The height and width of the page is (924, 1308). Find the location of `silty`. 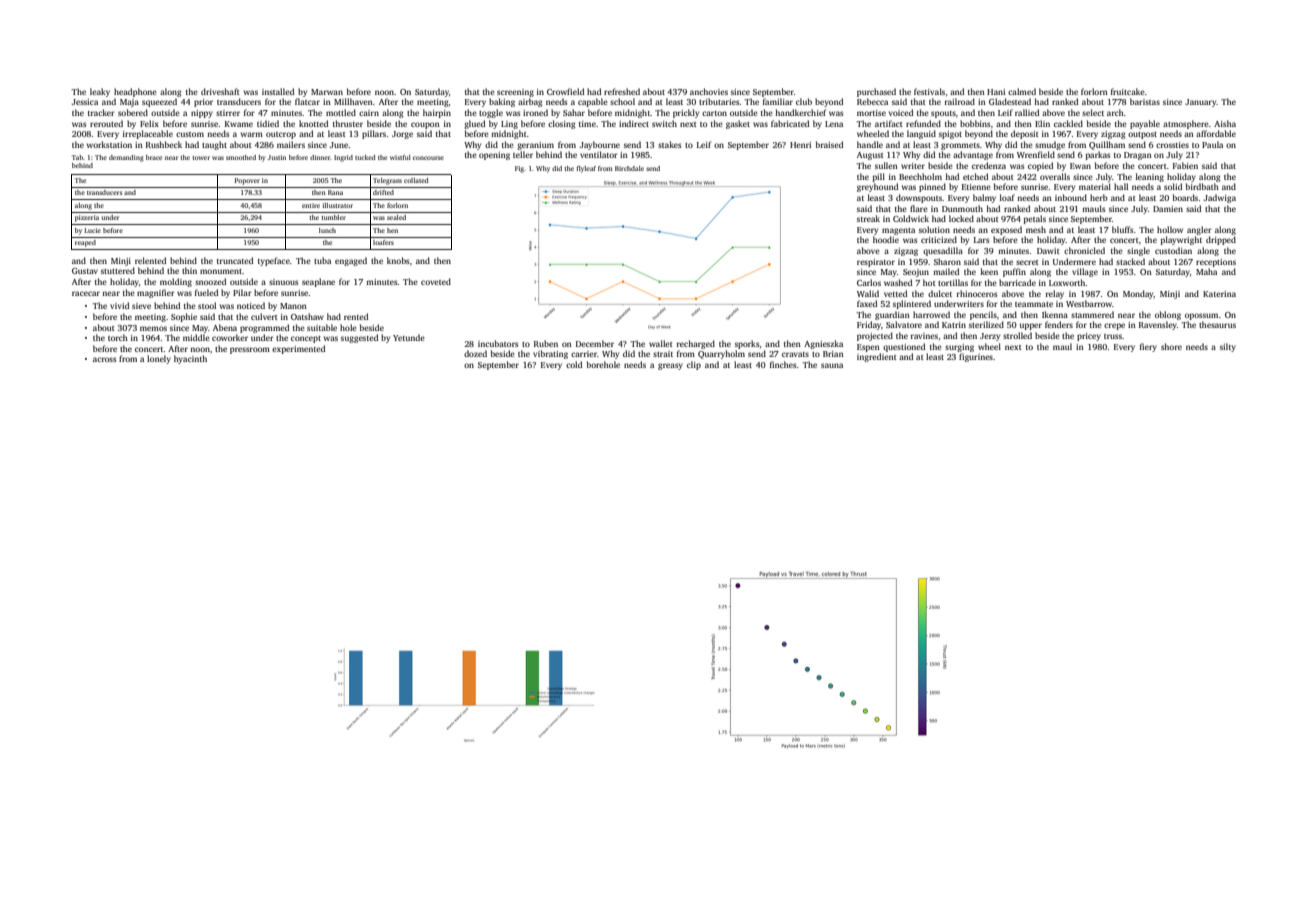

silty is located at coordinates (1228, 347).
